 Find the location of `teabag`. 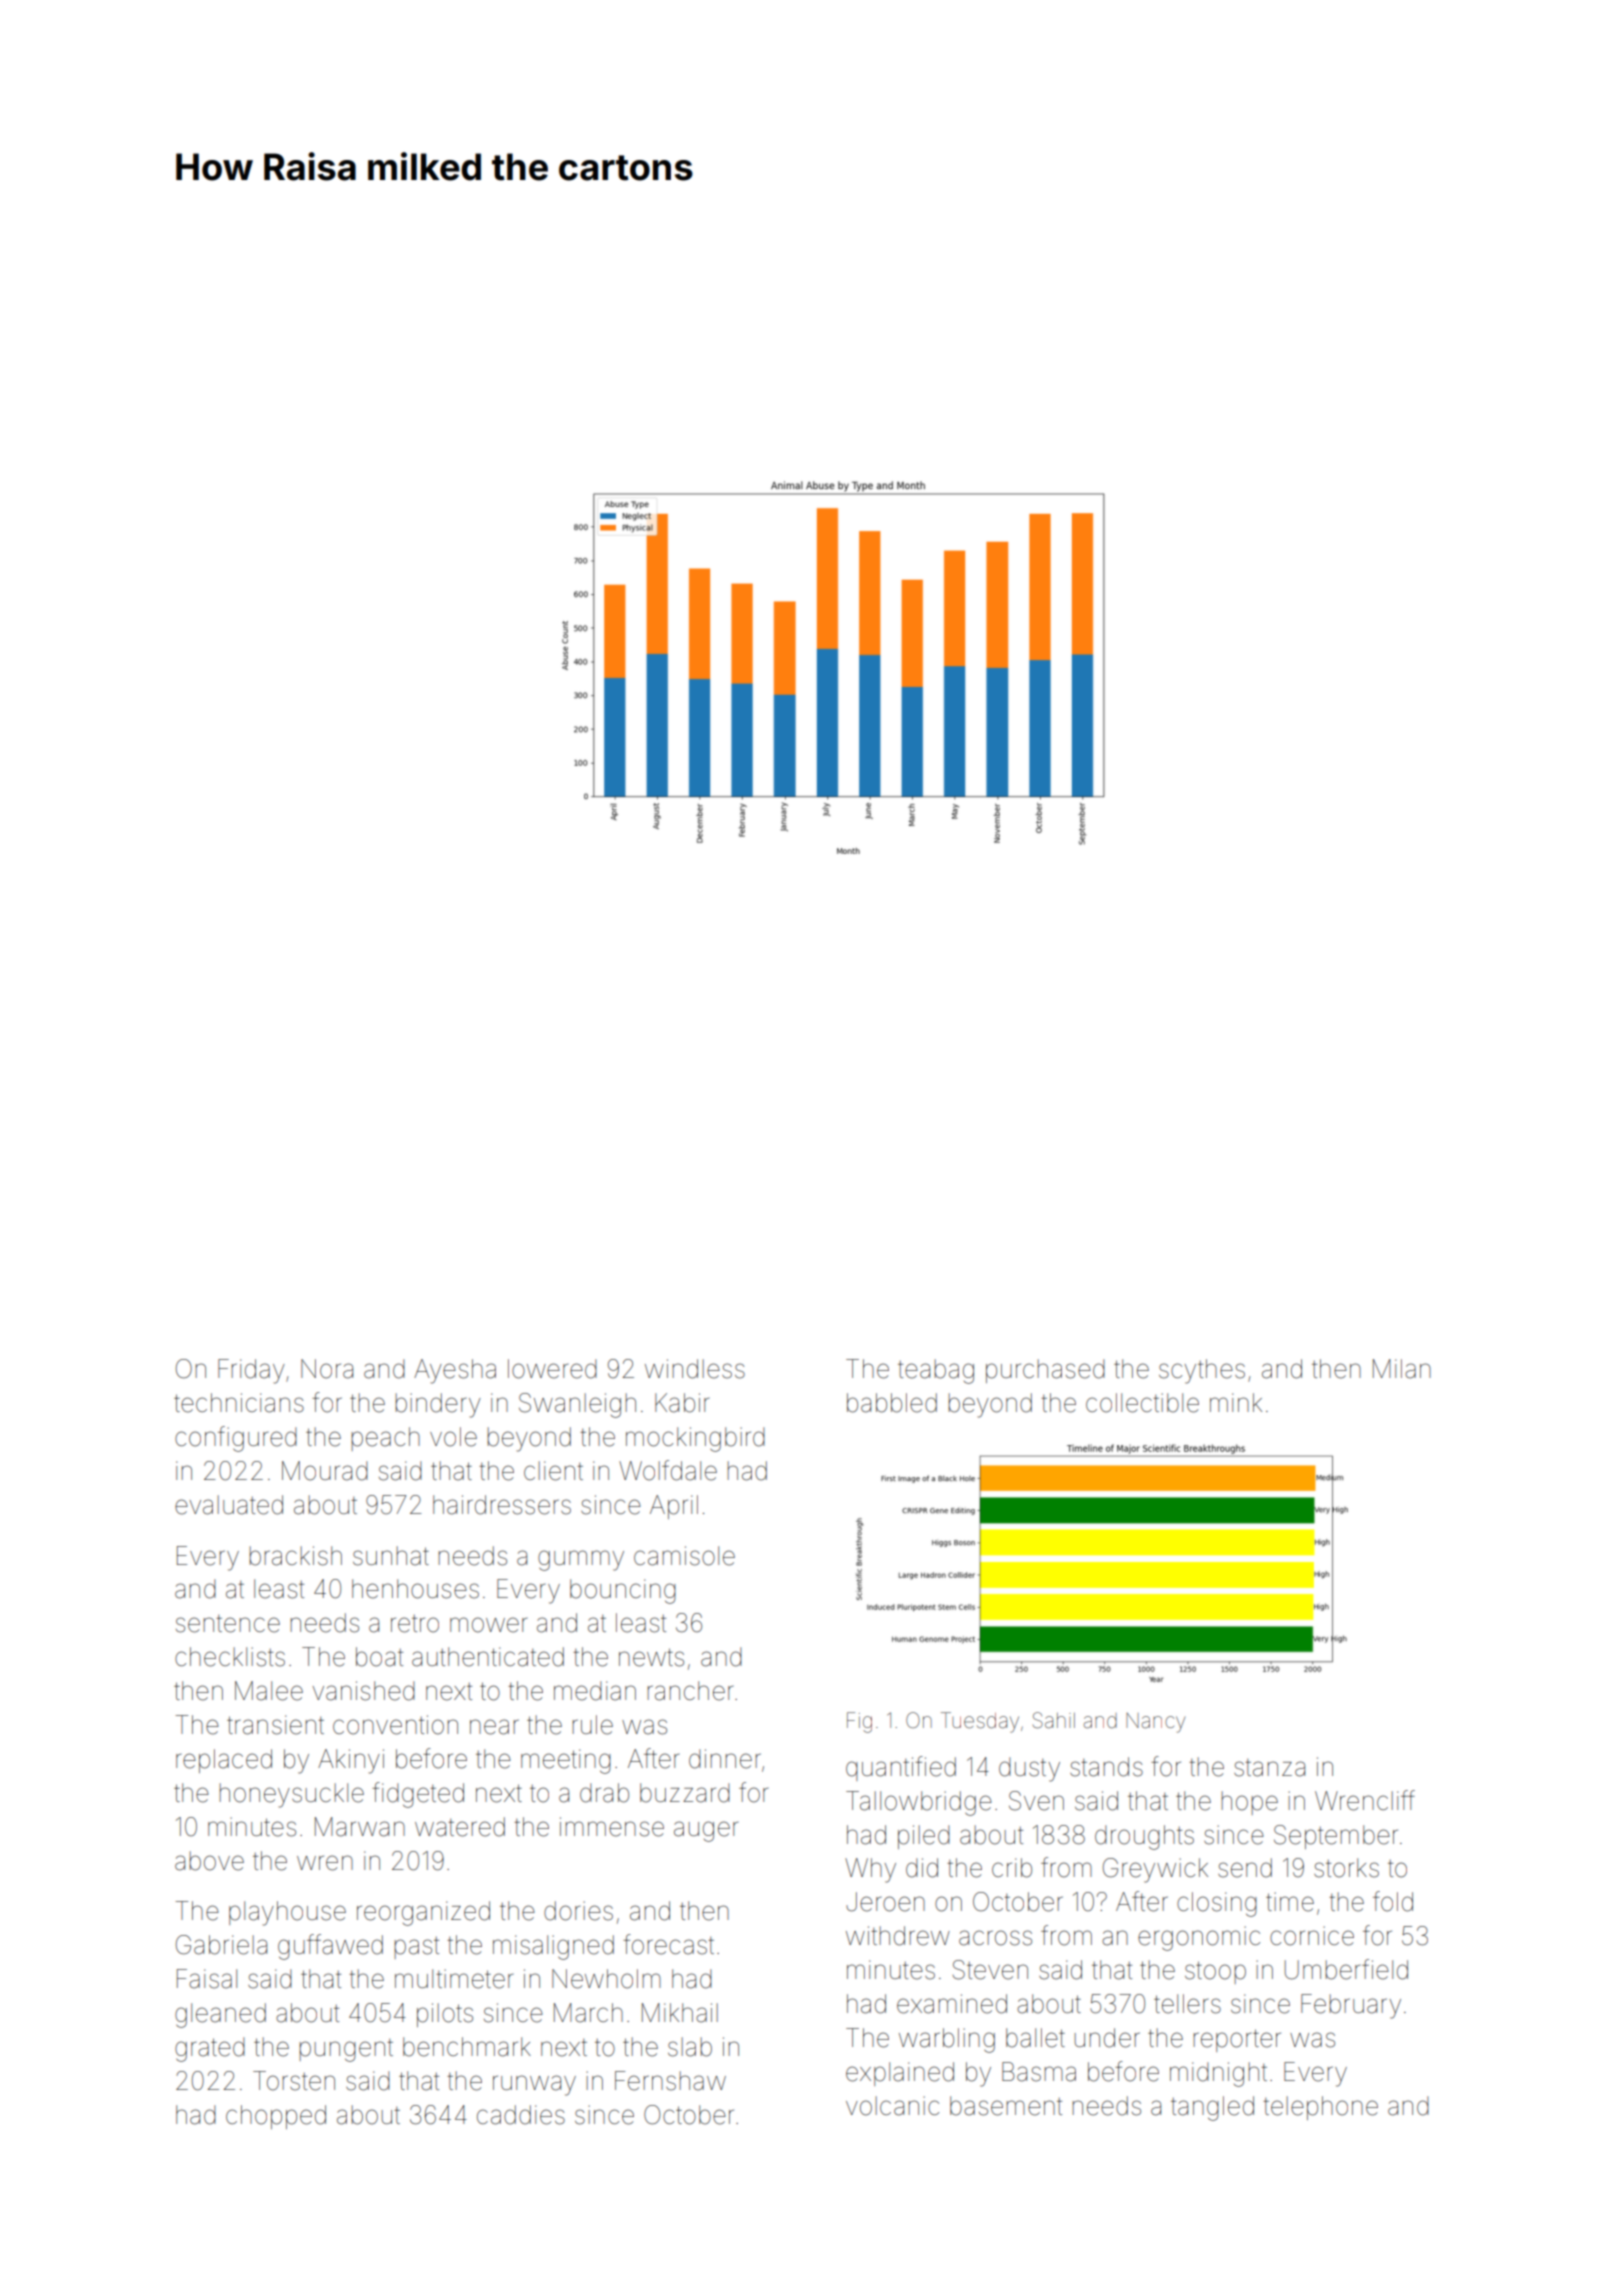

teabag is located at coordinates (936, 1371).
